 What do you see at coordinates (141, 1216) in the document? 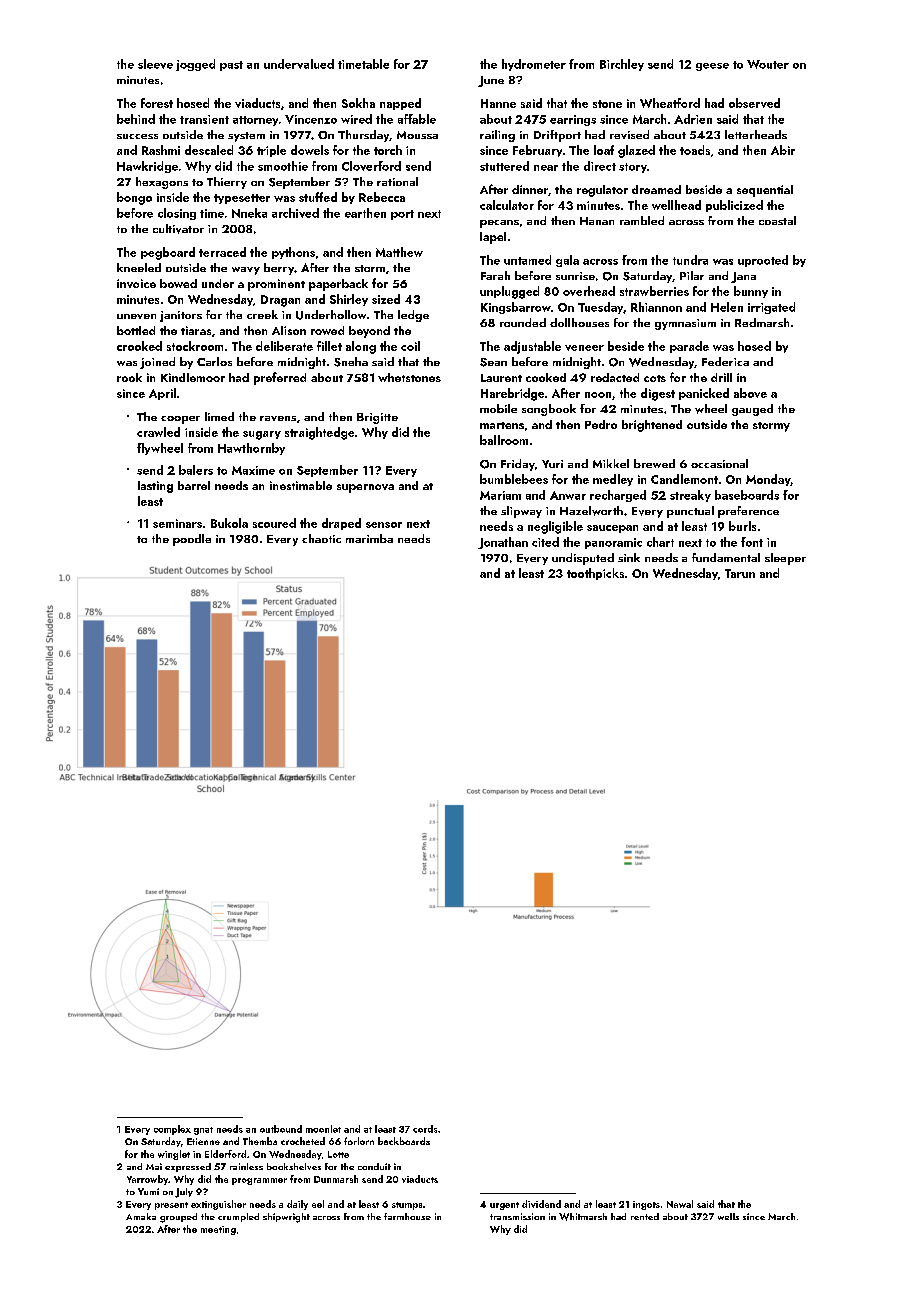
I see `Amaka` at bounding box center [141, 1216].
